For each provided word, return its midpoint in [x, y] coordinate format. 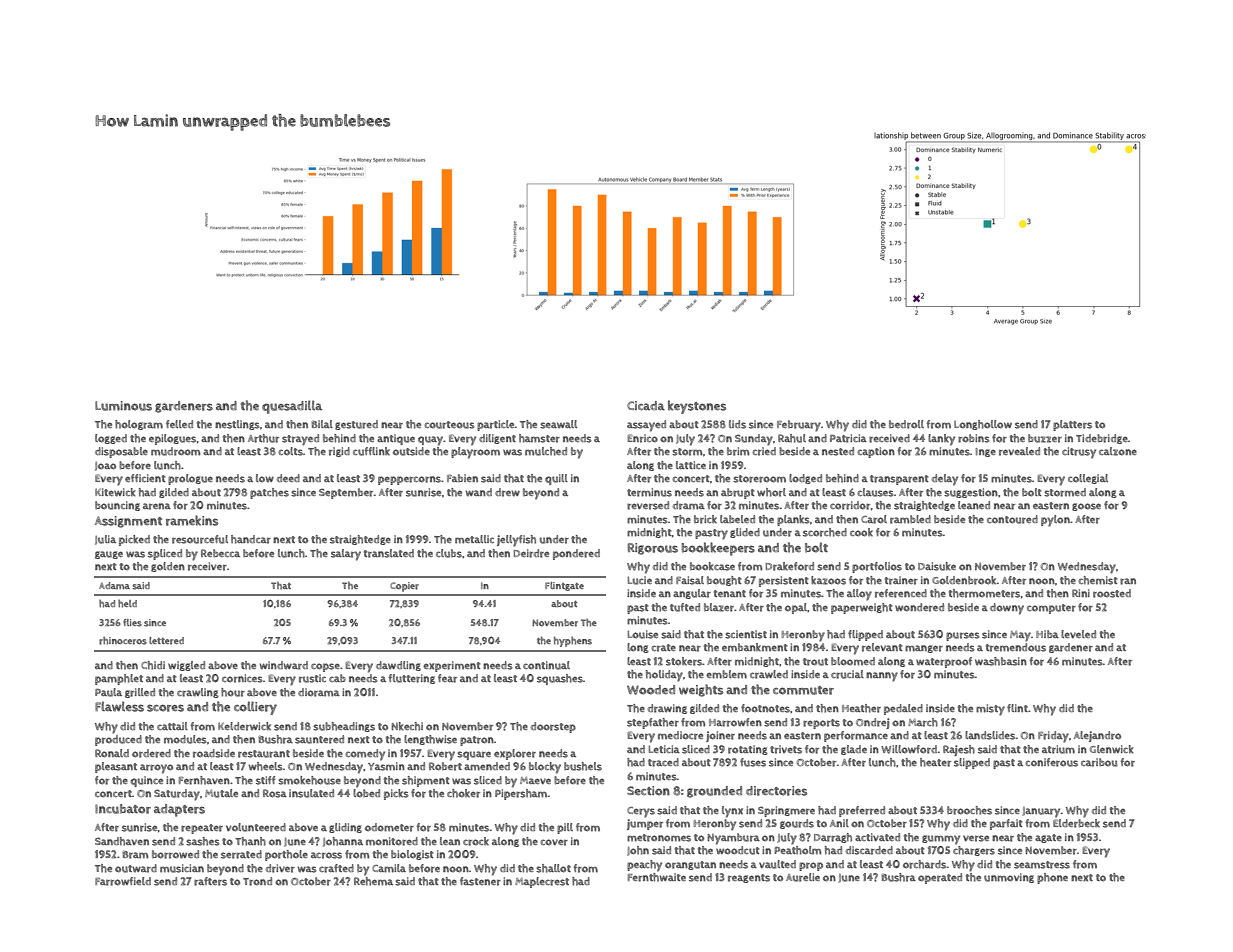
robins [974, 438]
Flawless [119, 706]
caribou [1099, 762]
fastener [480, 881]
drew [507, 492]
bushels [583, 766]
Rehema [373, 881]
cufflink [371, 451]
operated [940, 878]
